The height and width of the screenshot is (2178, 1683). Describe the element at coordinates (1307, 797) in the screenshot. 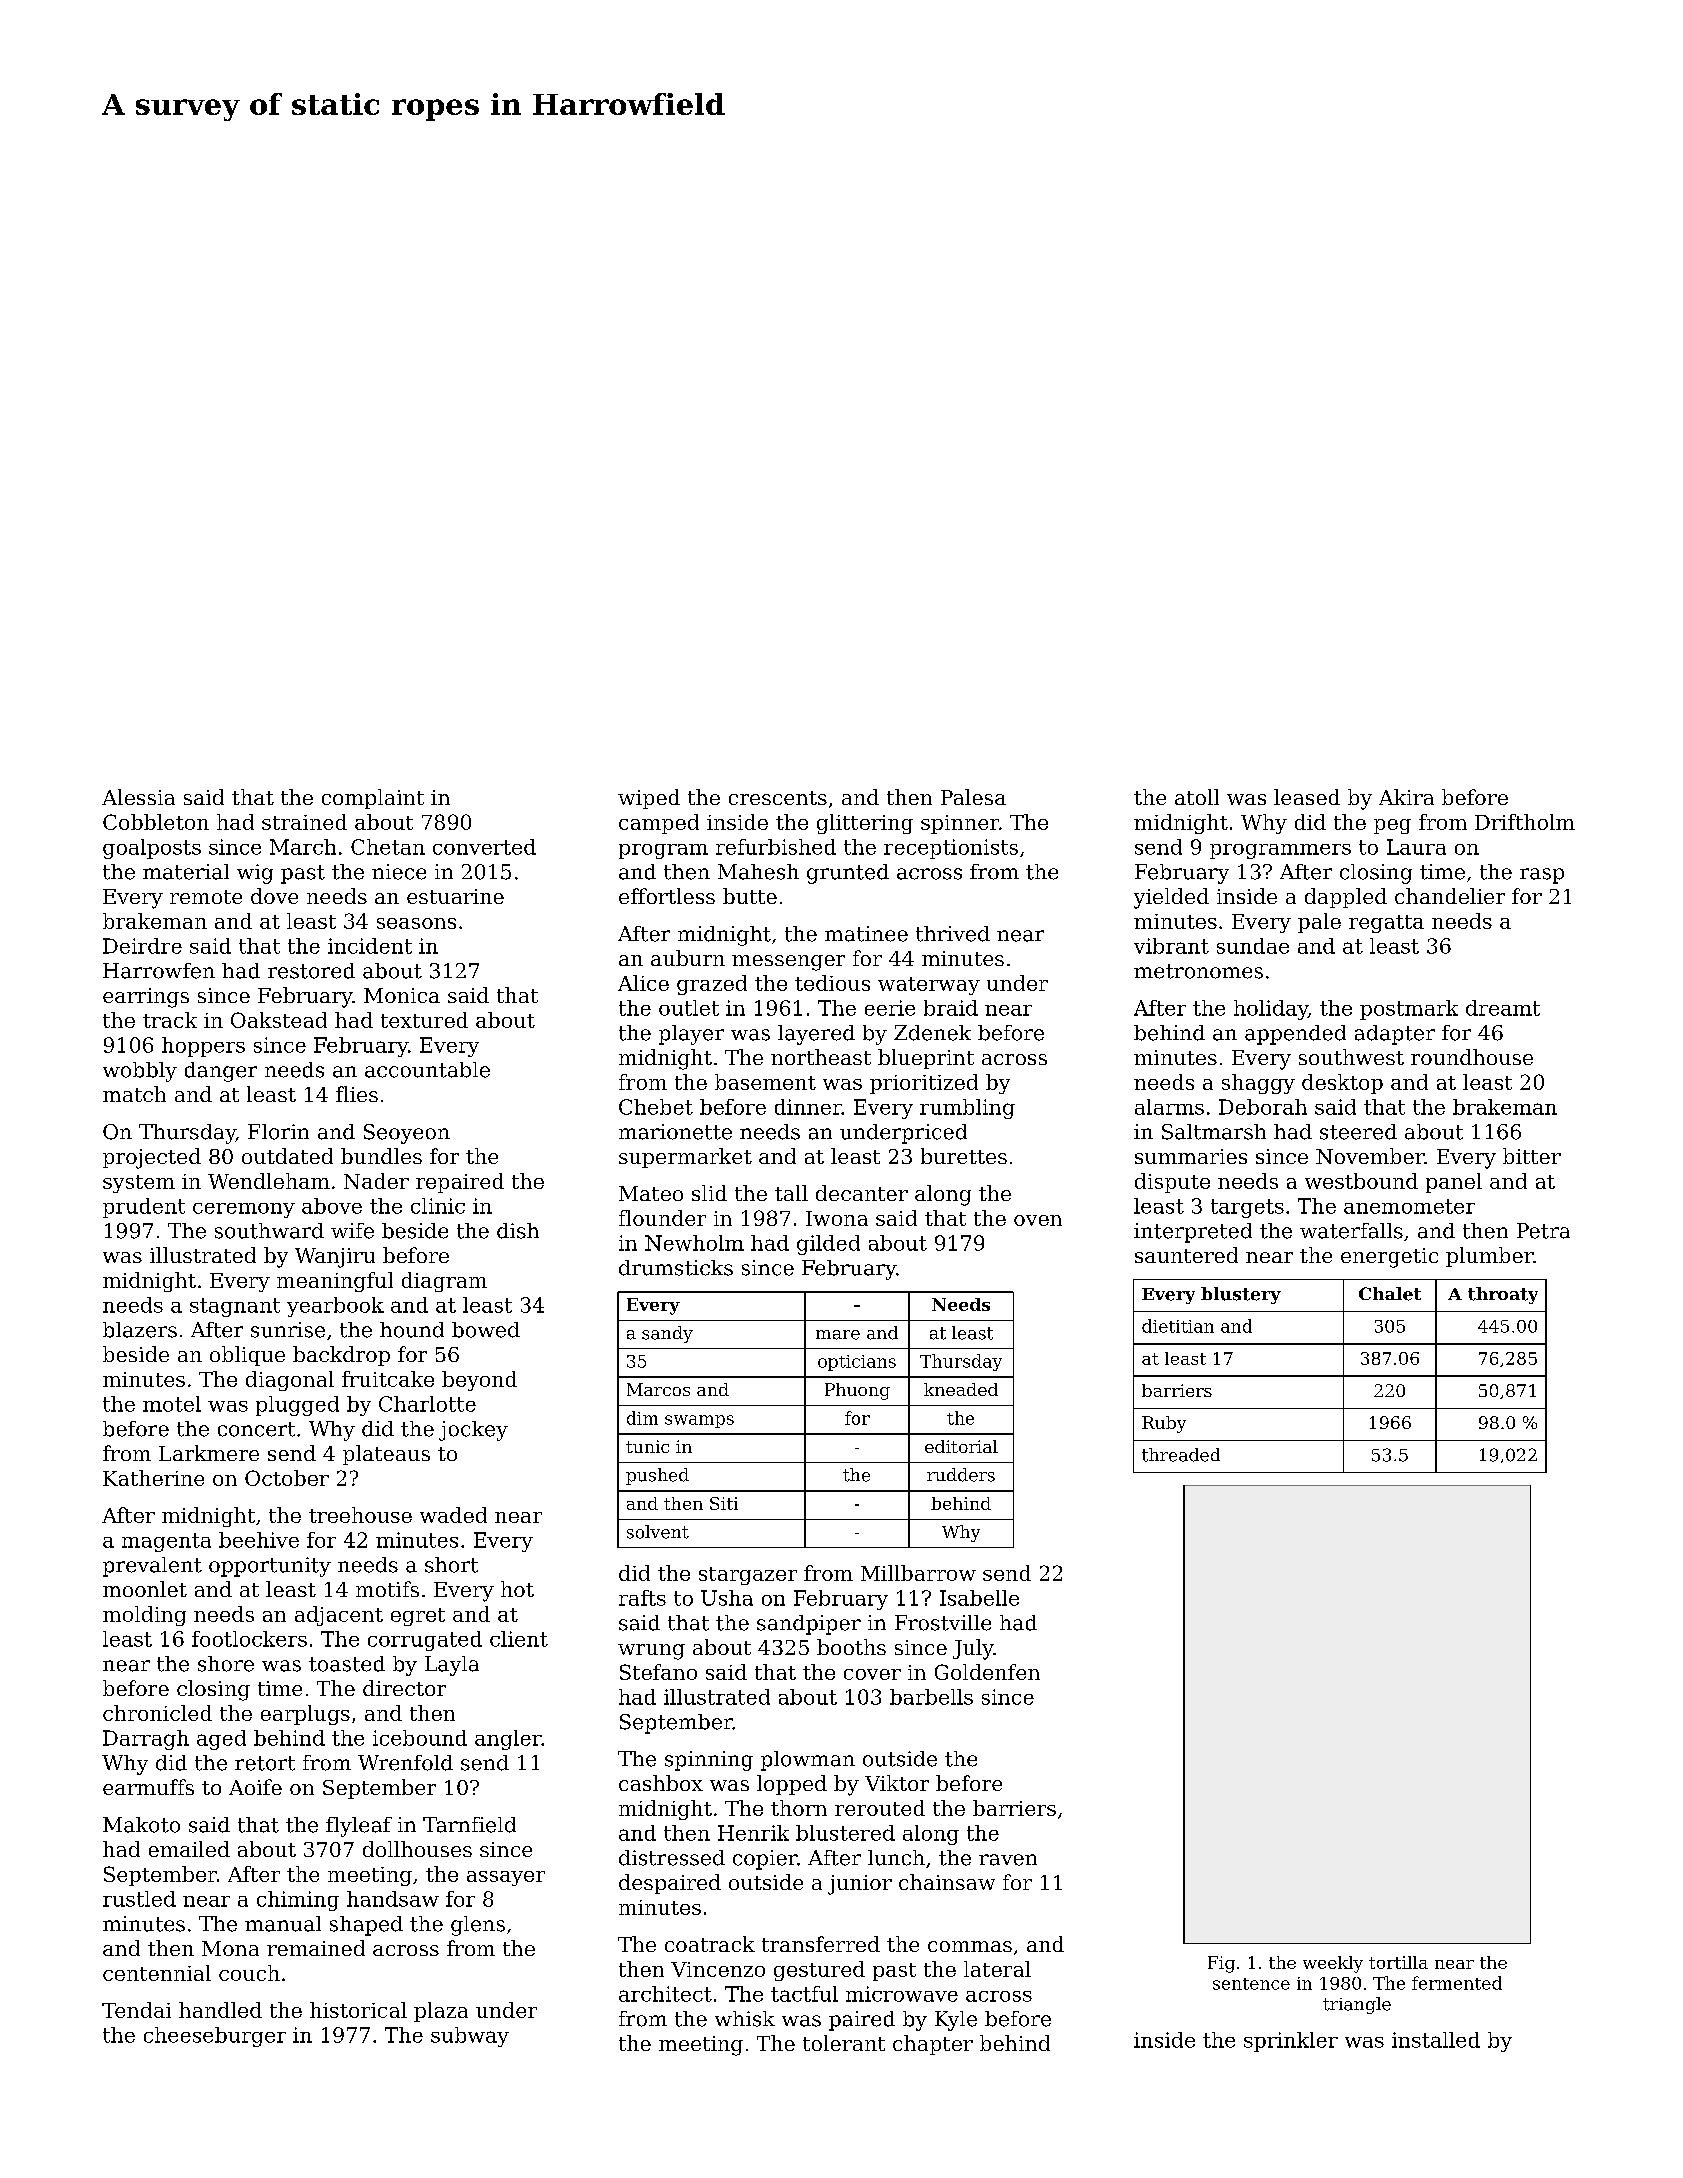

I see `leased` at that location.
